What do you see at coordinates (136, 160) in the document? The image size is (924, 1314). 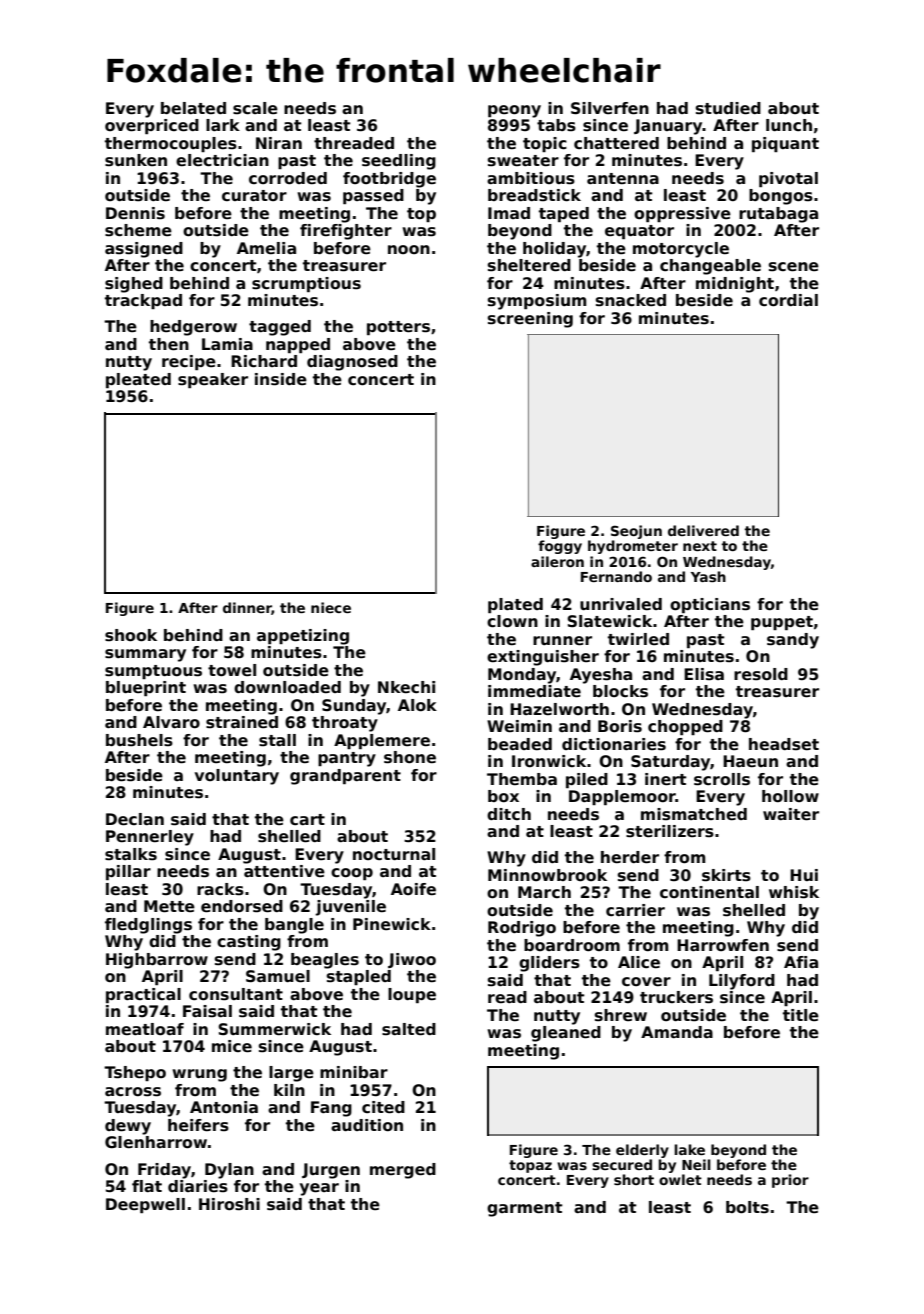 I see `sunken` at bounding box center [136, 160].
